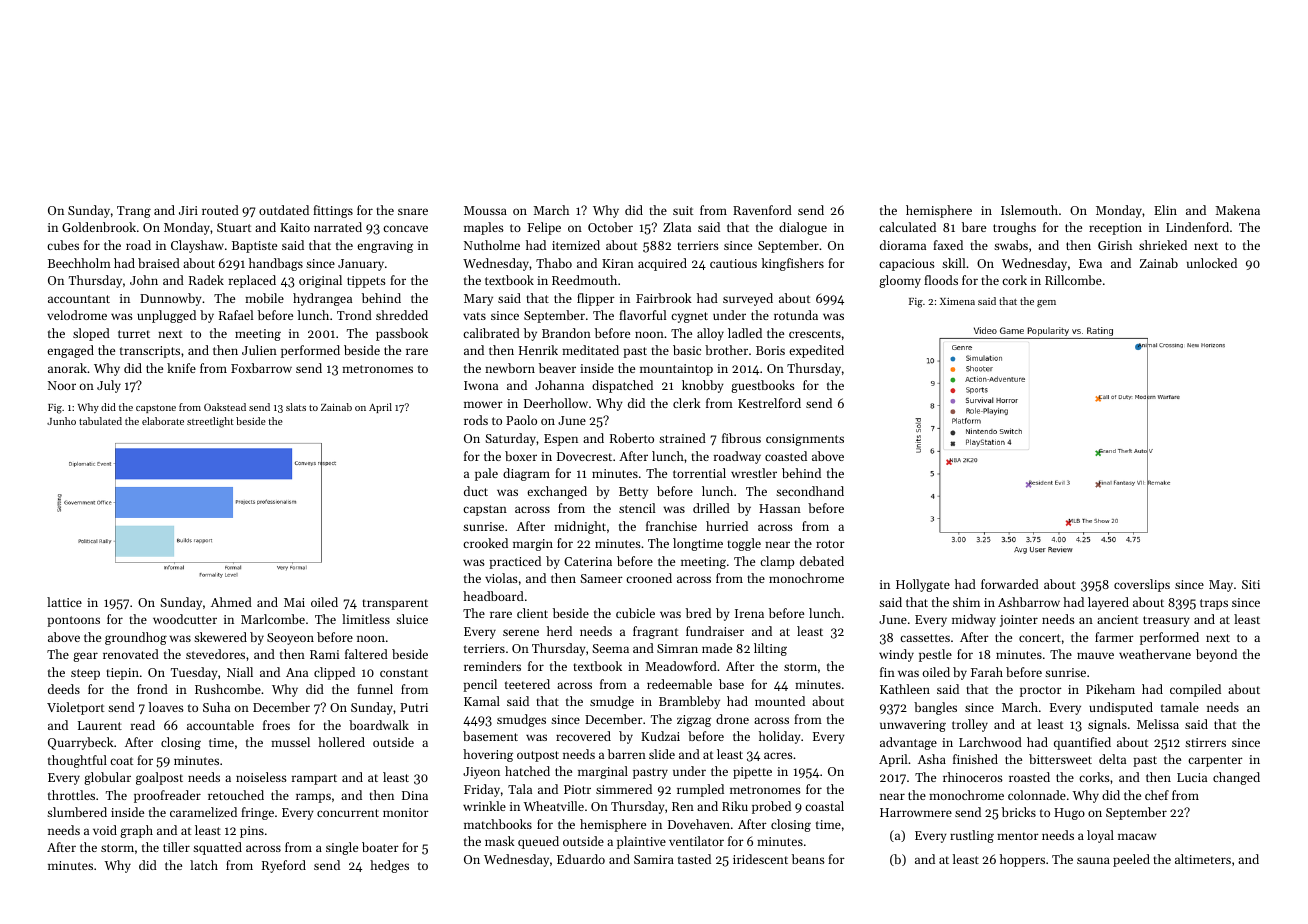  Describe the element at coordinates (808, 859) in the screenshot. I see `beans` at that location.
